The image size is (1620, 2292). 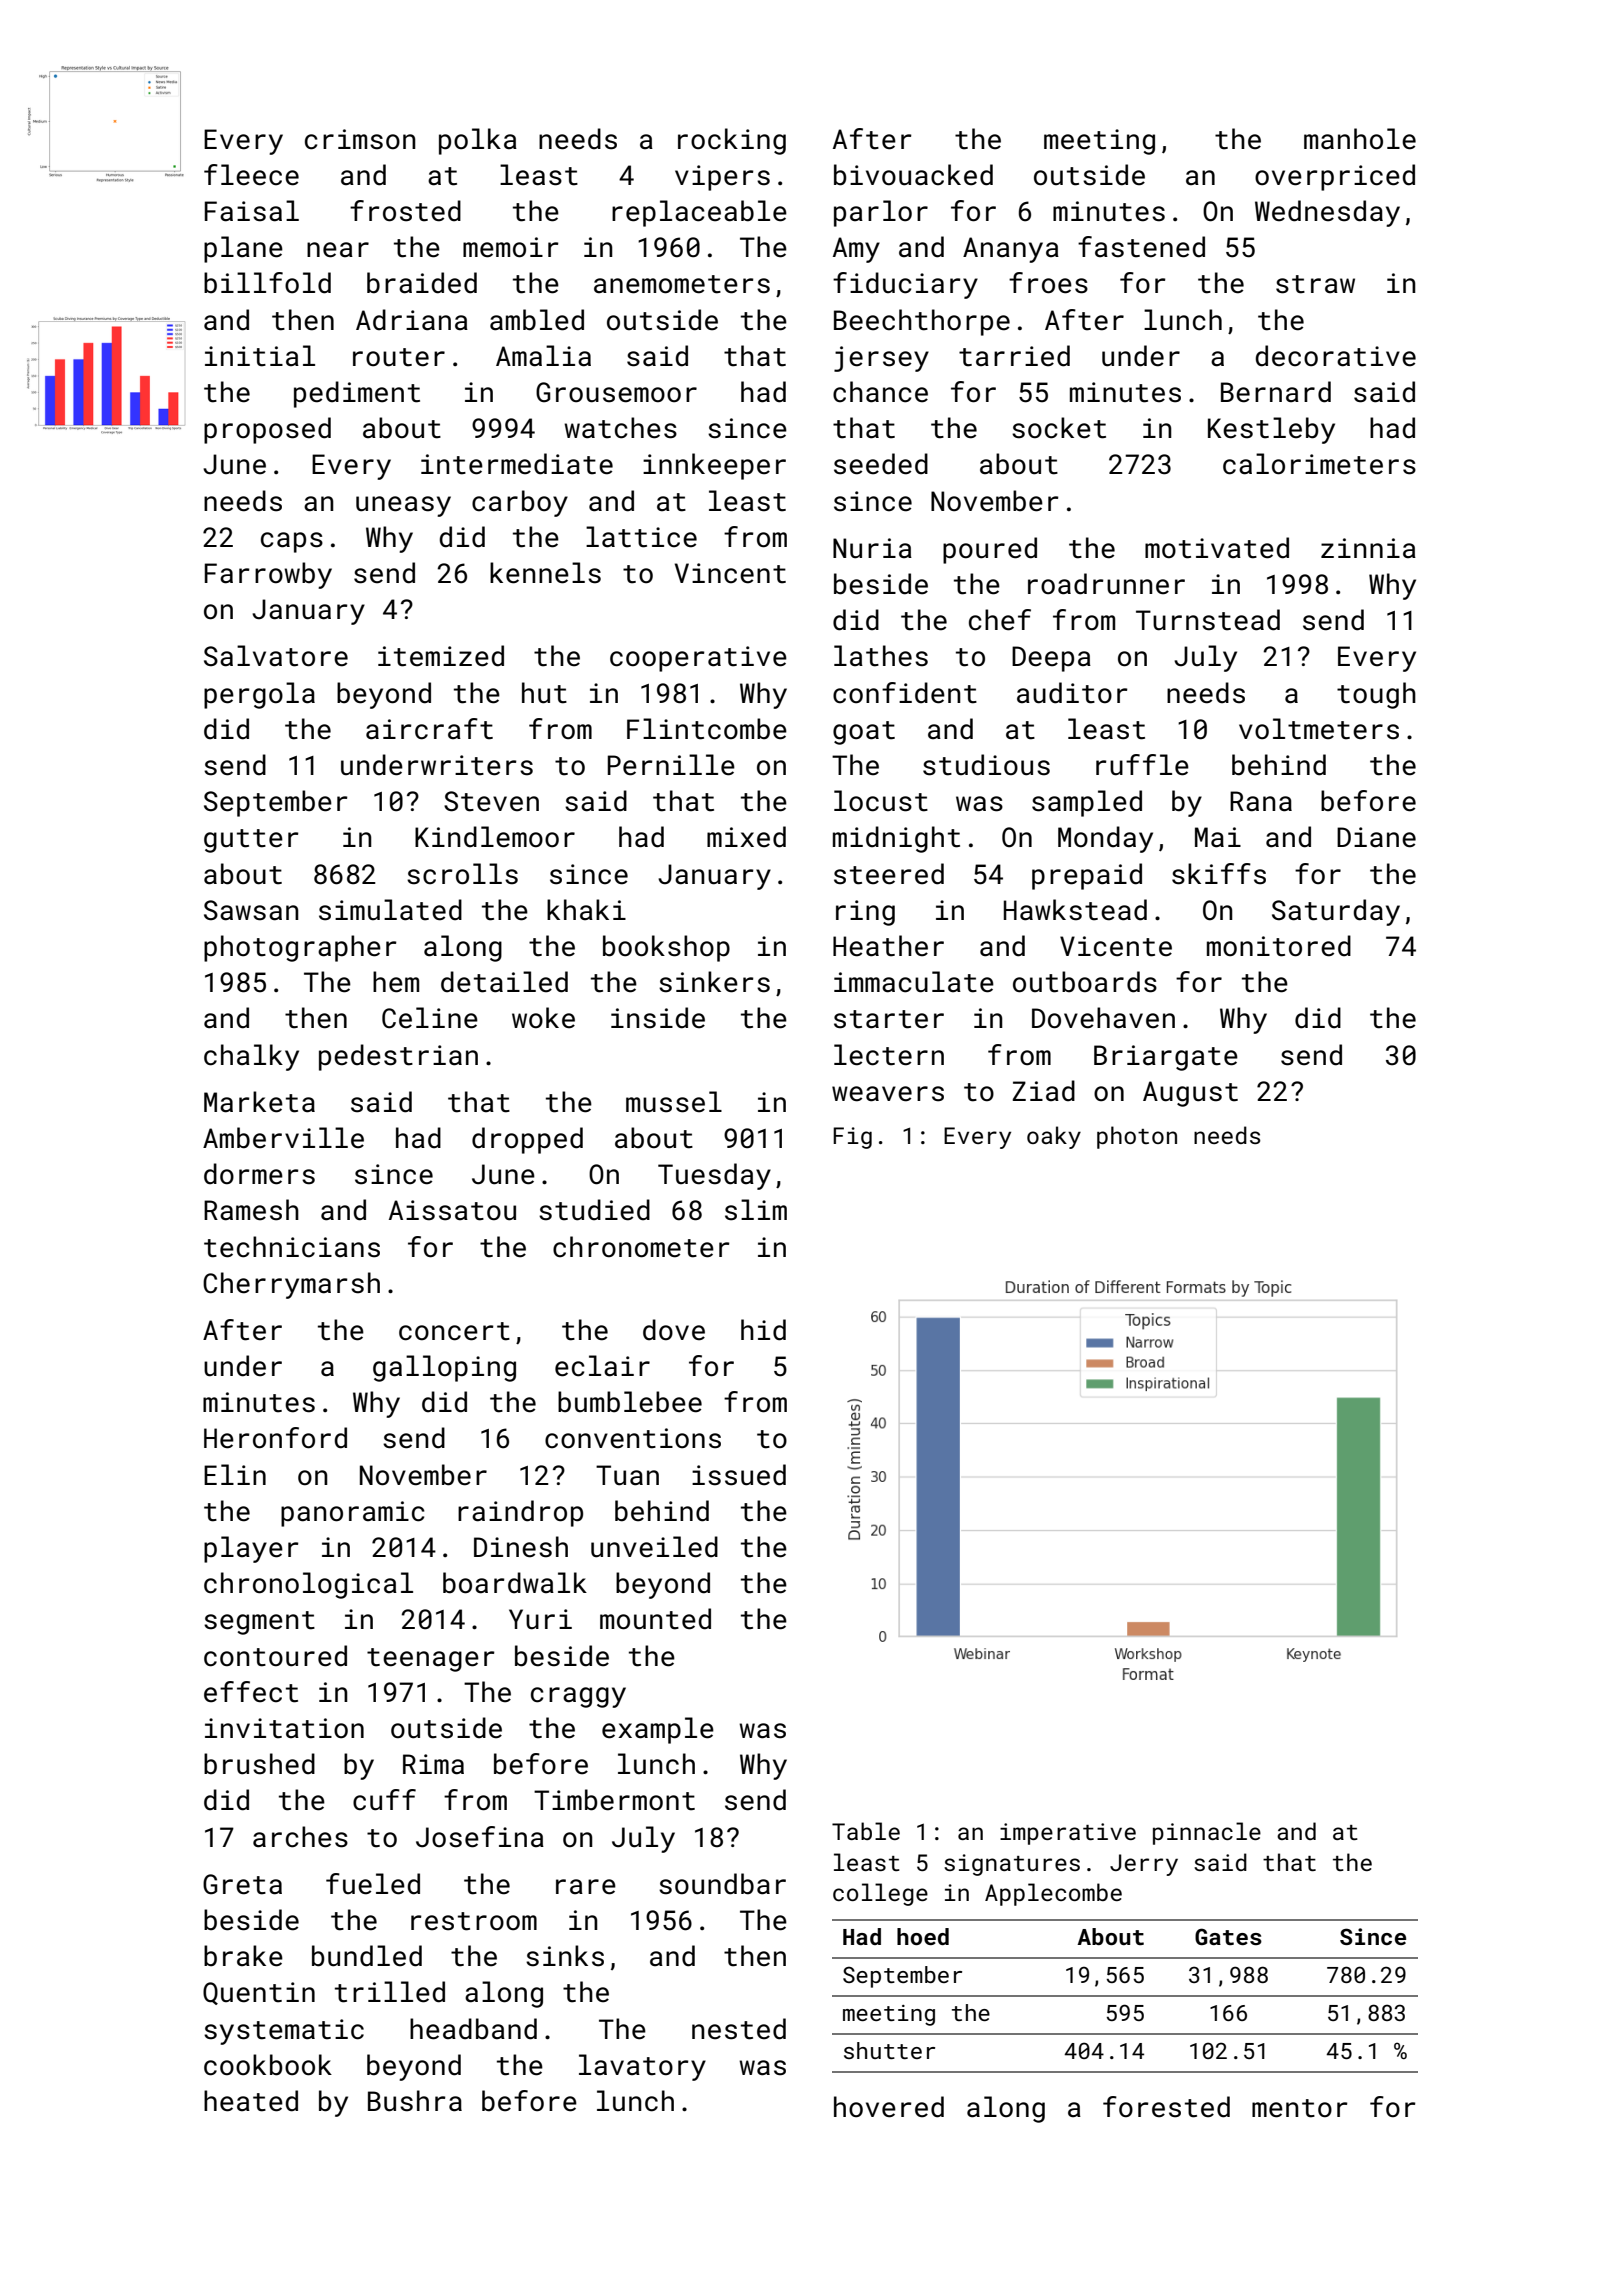 What do you see at coordinates (881, 359) in the screenshot?
I see `jersey` at bounding box center [881, 359].
